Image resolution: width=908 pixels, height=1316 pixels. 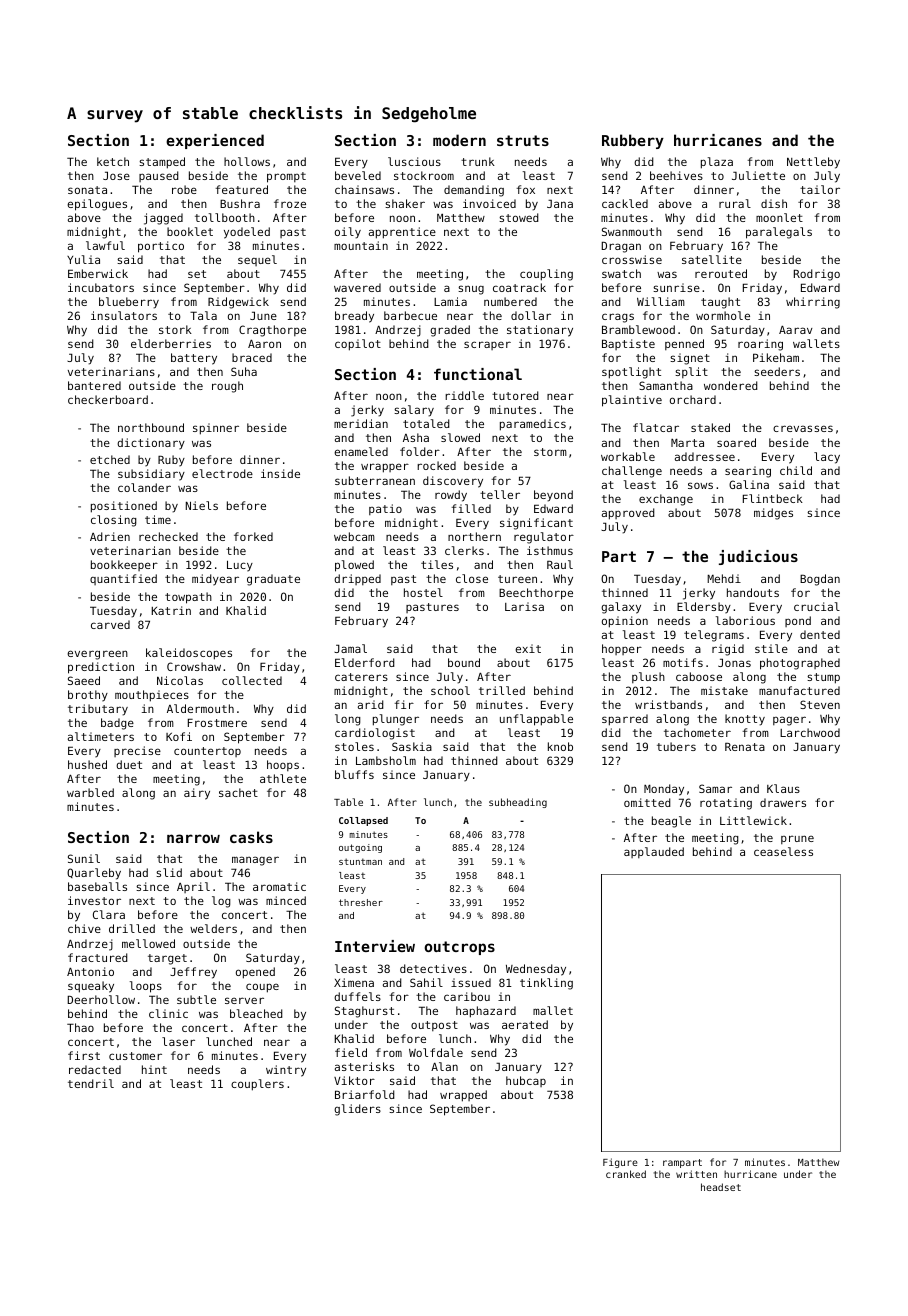 What do you see at coordinates (721, 1187) in the screenshot?
I see `headset` at bounding box center [721, 1187].
